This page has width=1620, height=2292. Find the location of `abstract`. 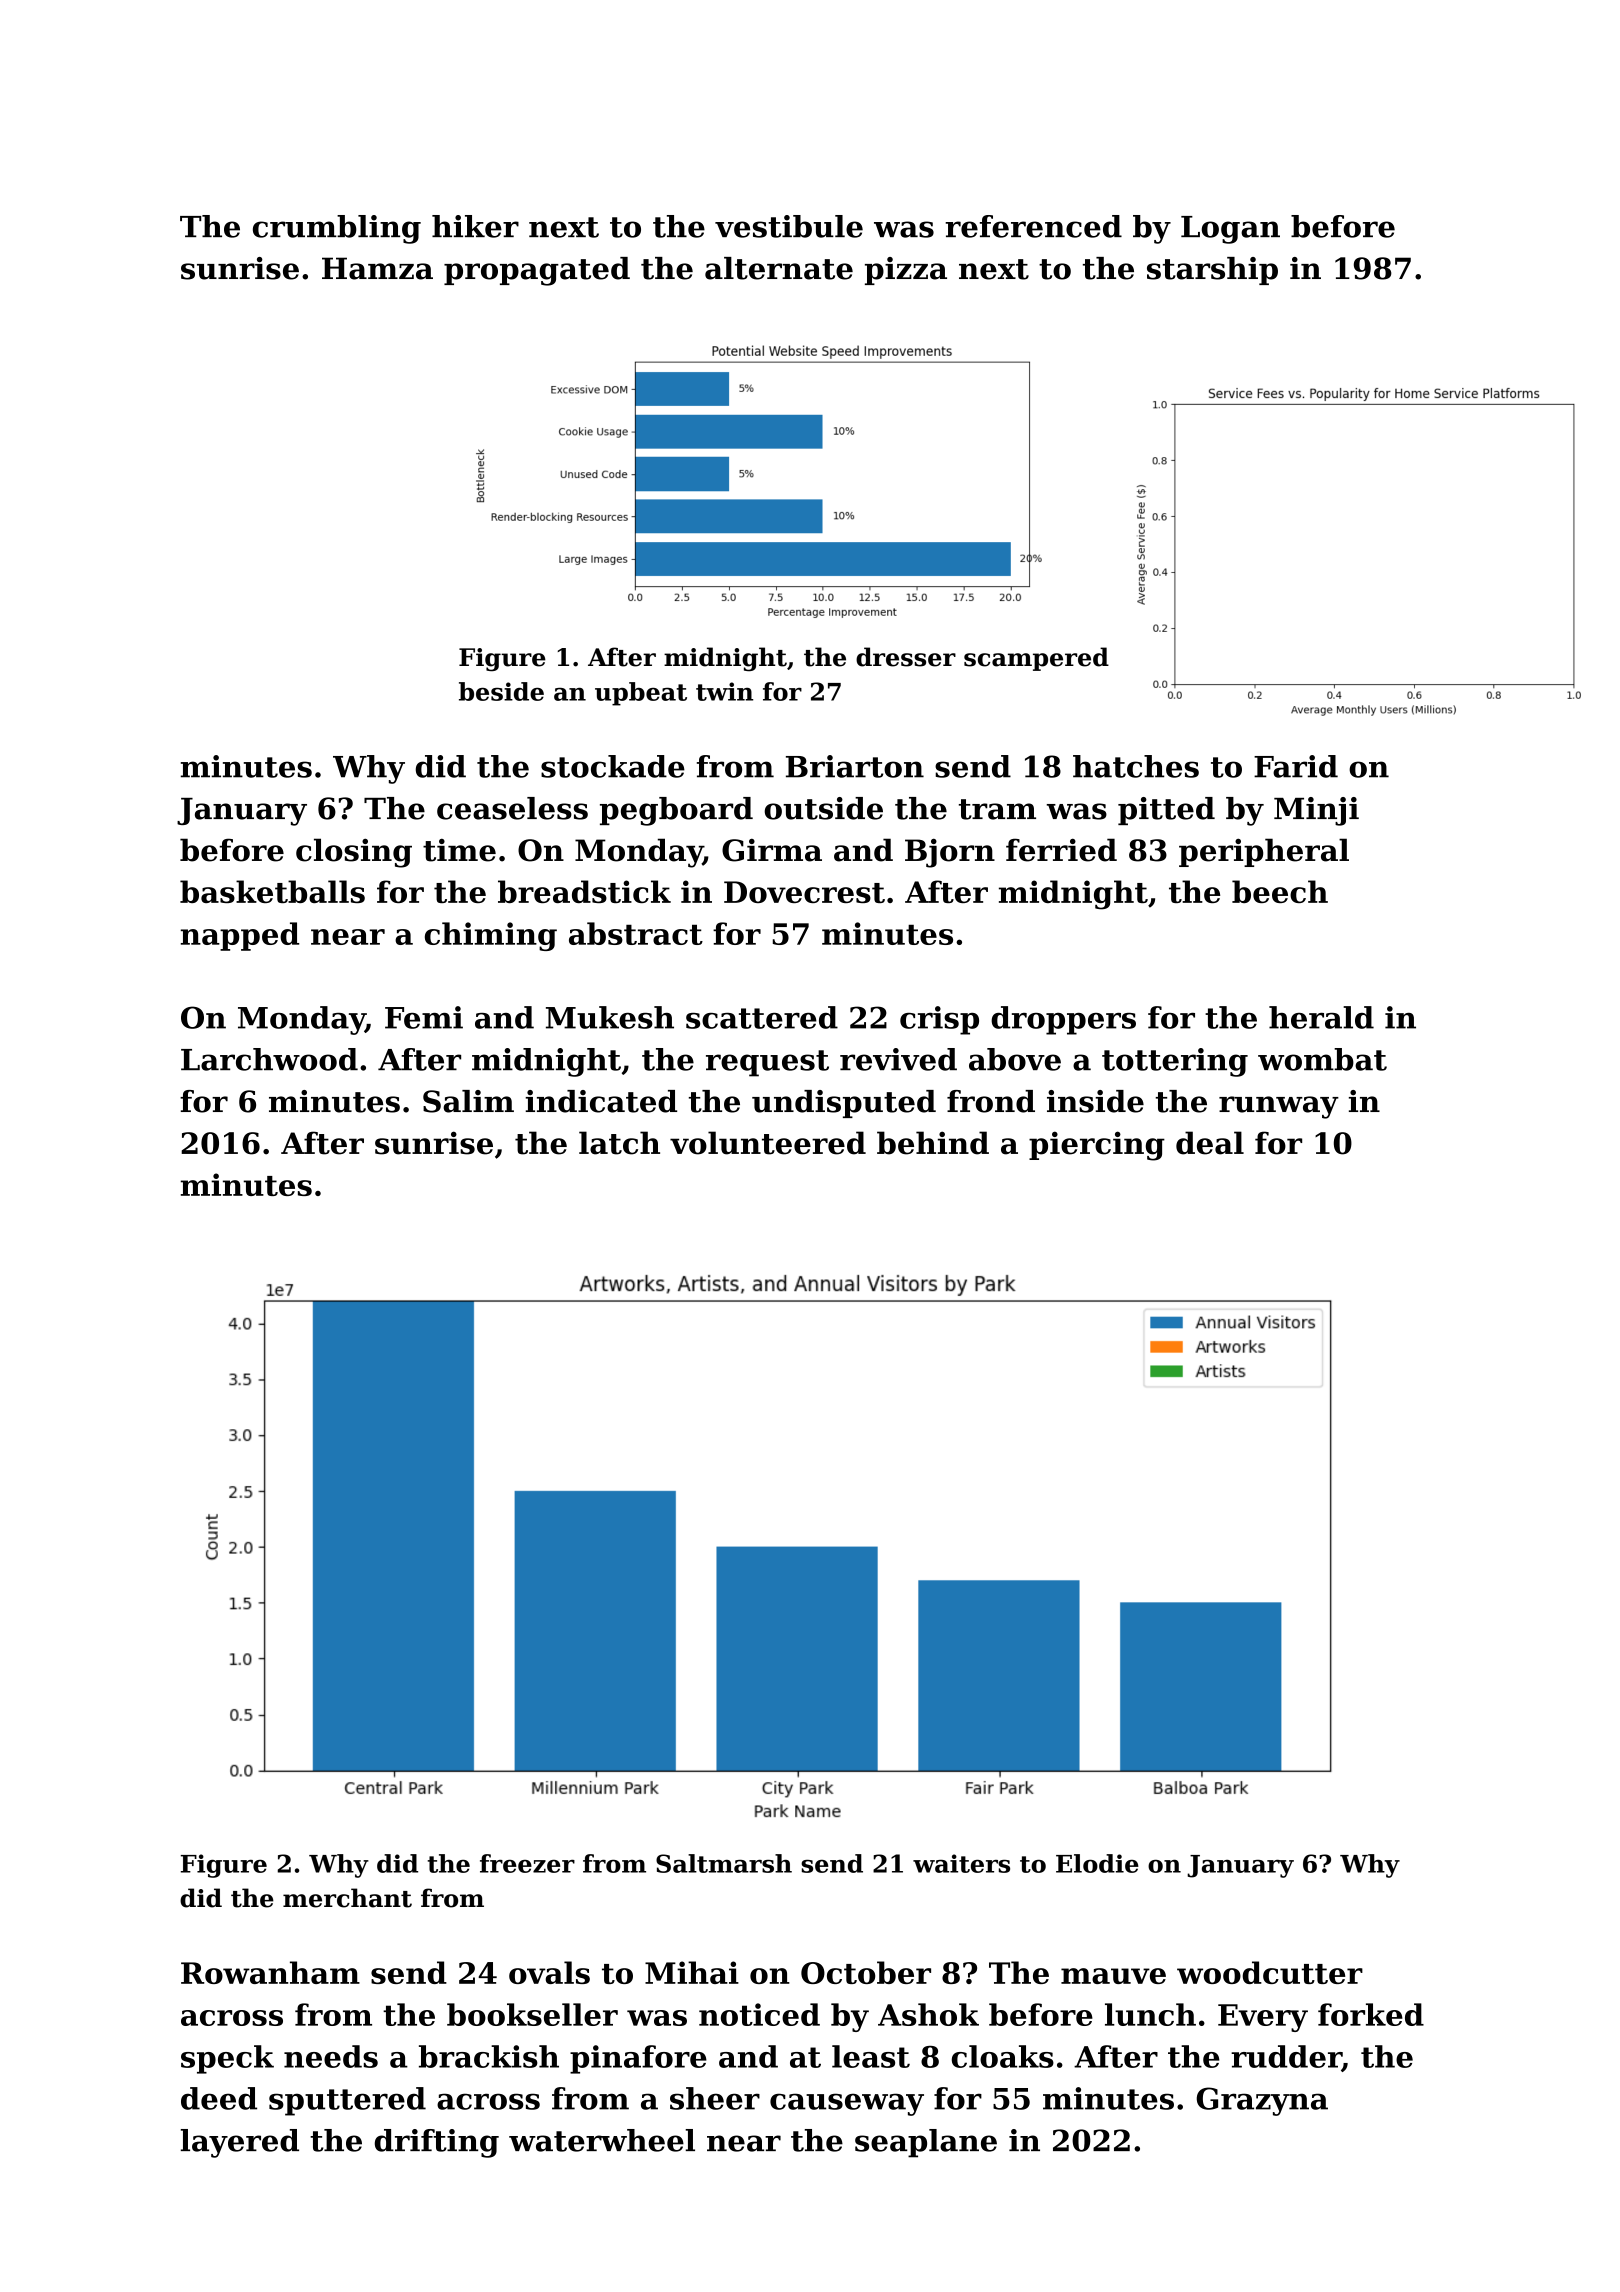

abstract is located at coordinates (636, 933).
